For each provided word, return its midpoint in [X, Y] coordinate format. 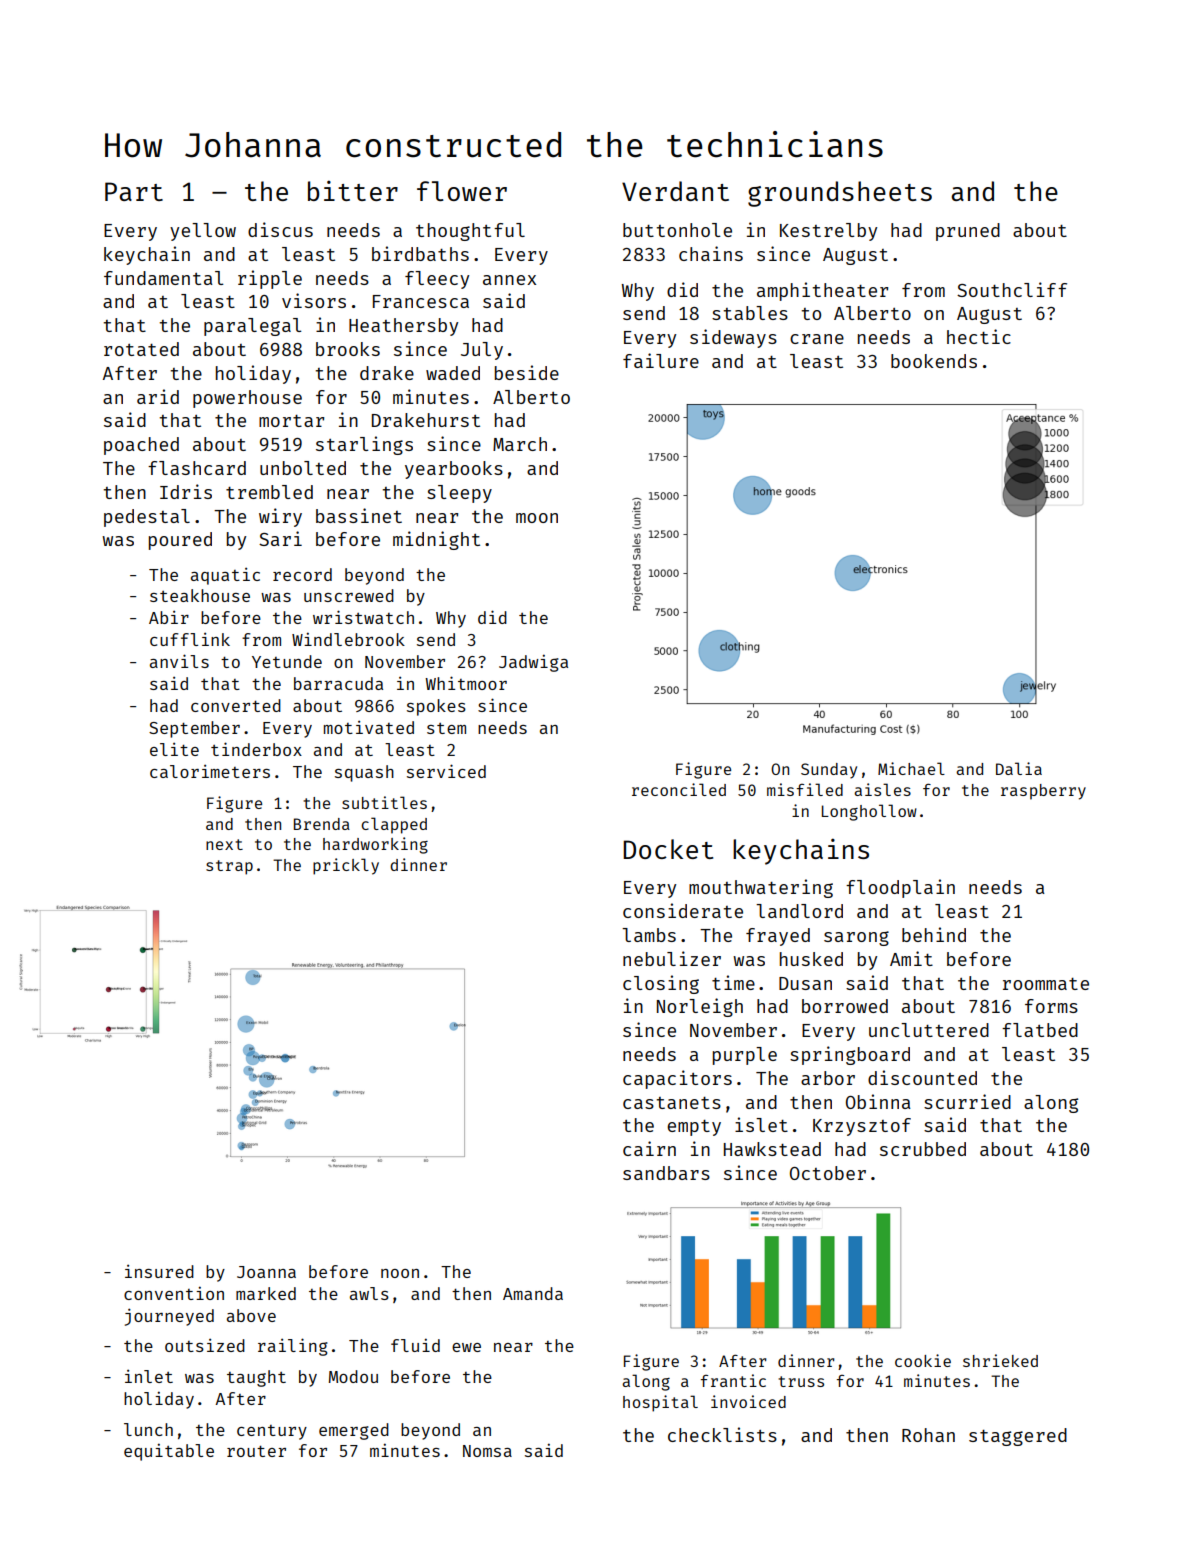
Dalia [1019, 768]
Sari [280, 538]
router [256, 1451]
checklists [722, 1434]
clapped [394, 825]
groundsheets [840, 194]
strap [229, 867]
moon [537, 518]
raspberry [1043, 792]
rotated [141, 349]
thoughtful [470, 232]
